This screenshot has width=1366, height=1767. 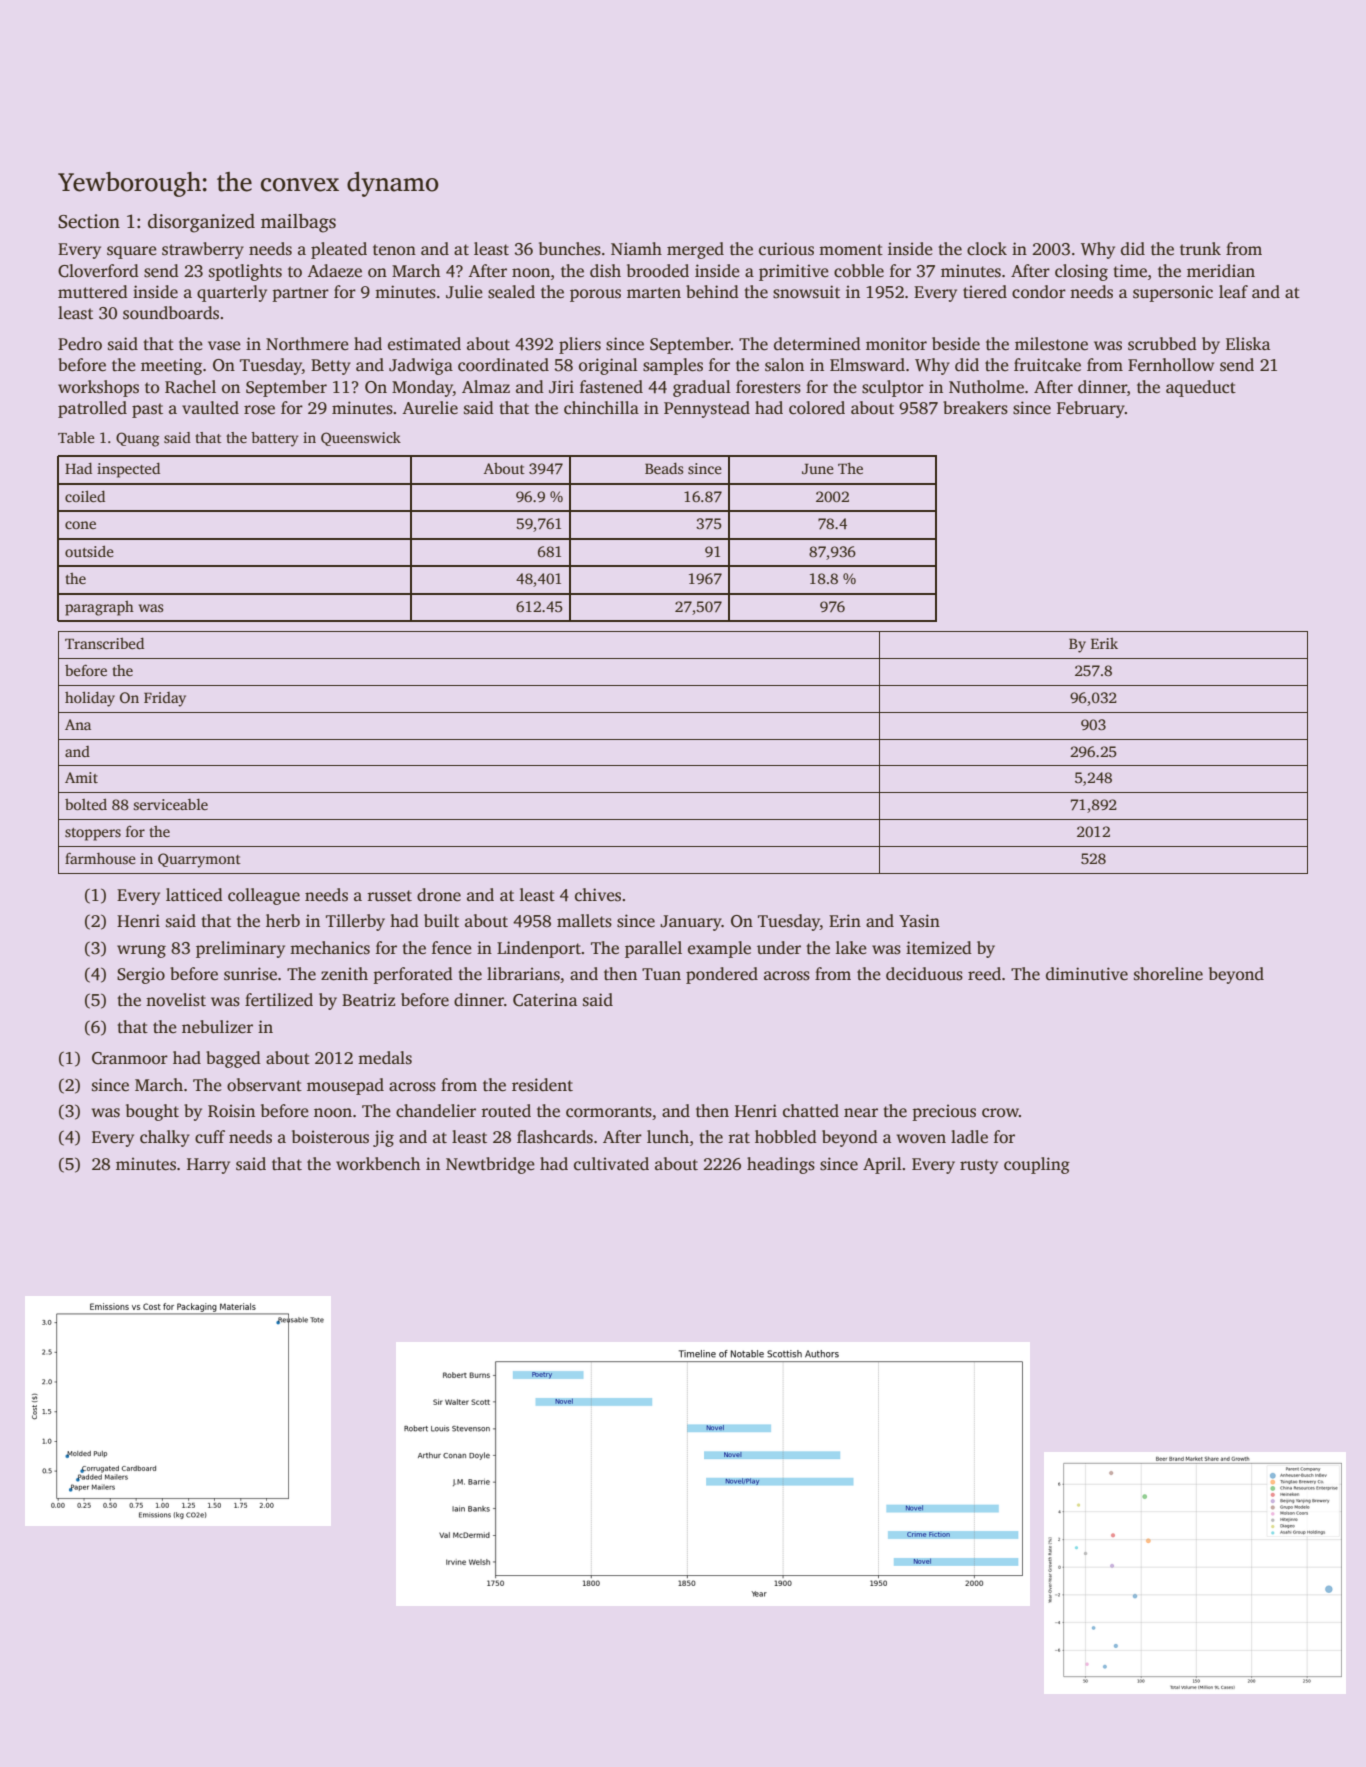 What do you see at coordinates (1104, 643) in the screenshot?
I see `Erik` at bounding box center [1104, 643].
